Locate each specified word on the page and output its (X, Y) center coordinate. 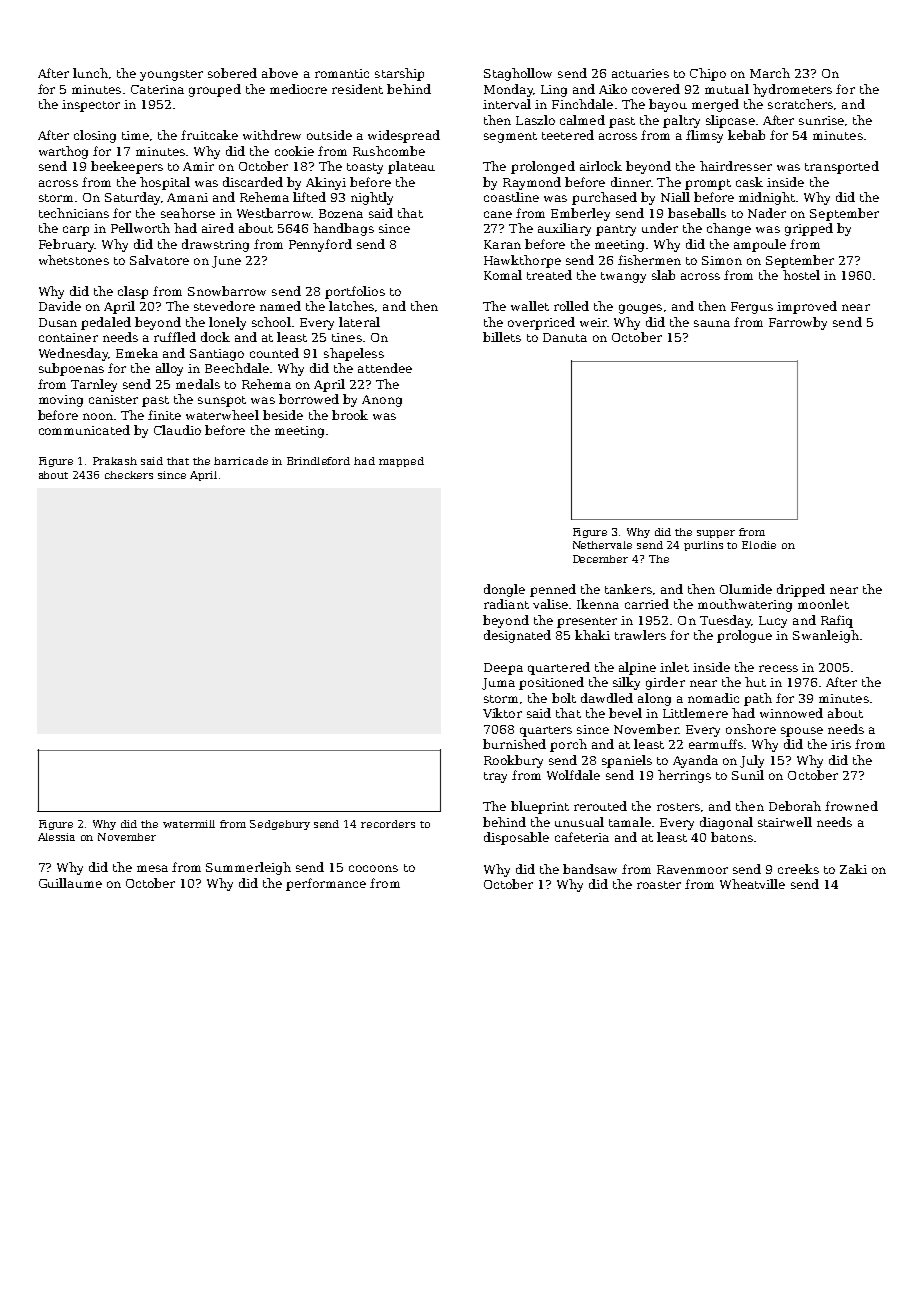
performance (326, 884)
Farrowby (798, 323)
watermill (189, 824)
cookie (294, 151)
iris (841, 744)
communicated (84, 430)
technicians (74, 213)
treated (549, 275)
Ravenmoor (692, 869)
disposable (516, 838)
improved (807, 307)
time (135, 135)
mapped (401, 462)
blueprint (540, 807)
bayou (668, 105)
